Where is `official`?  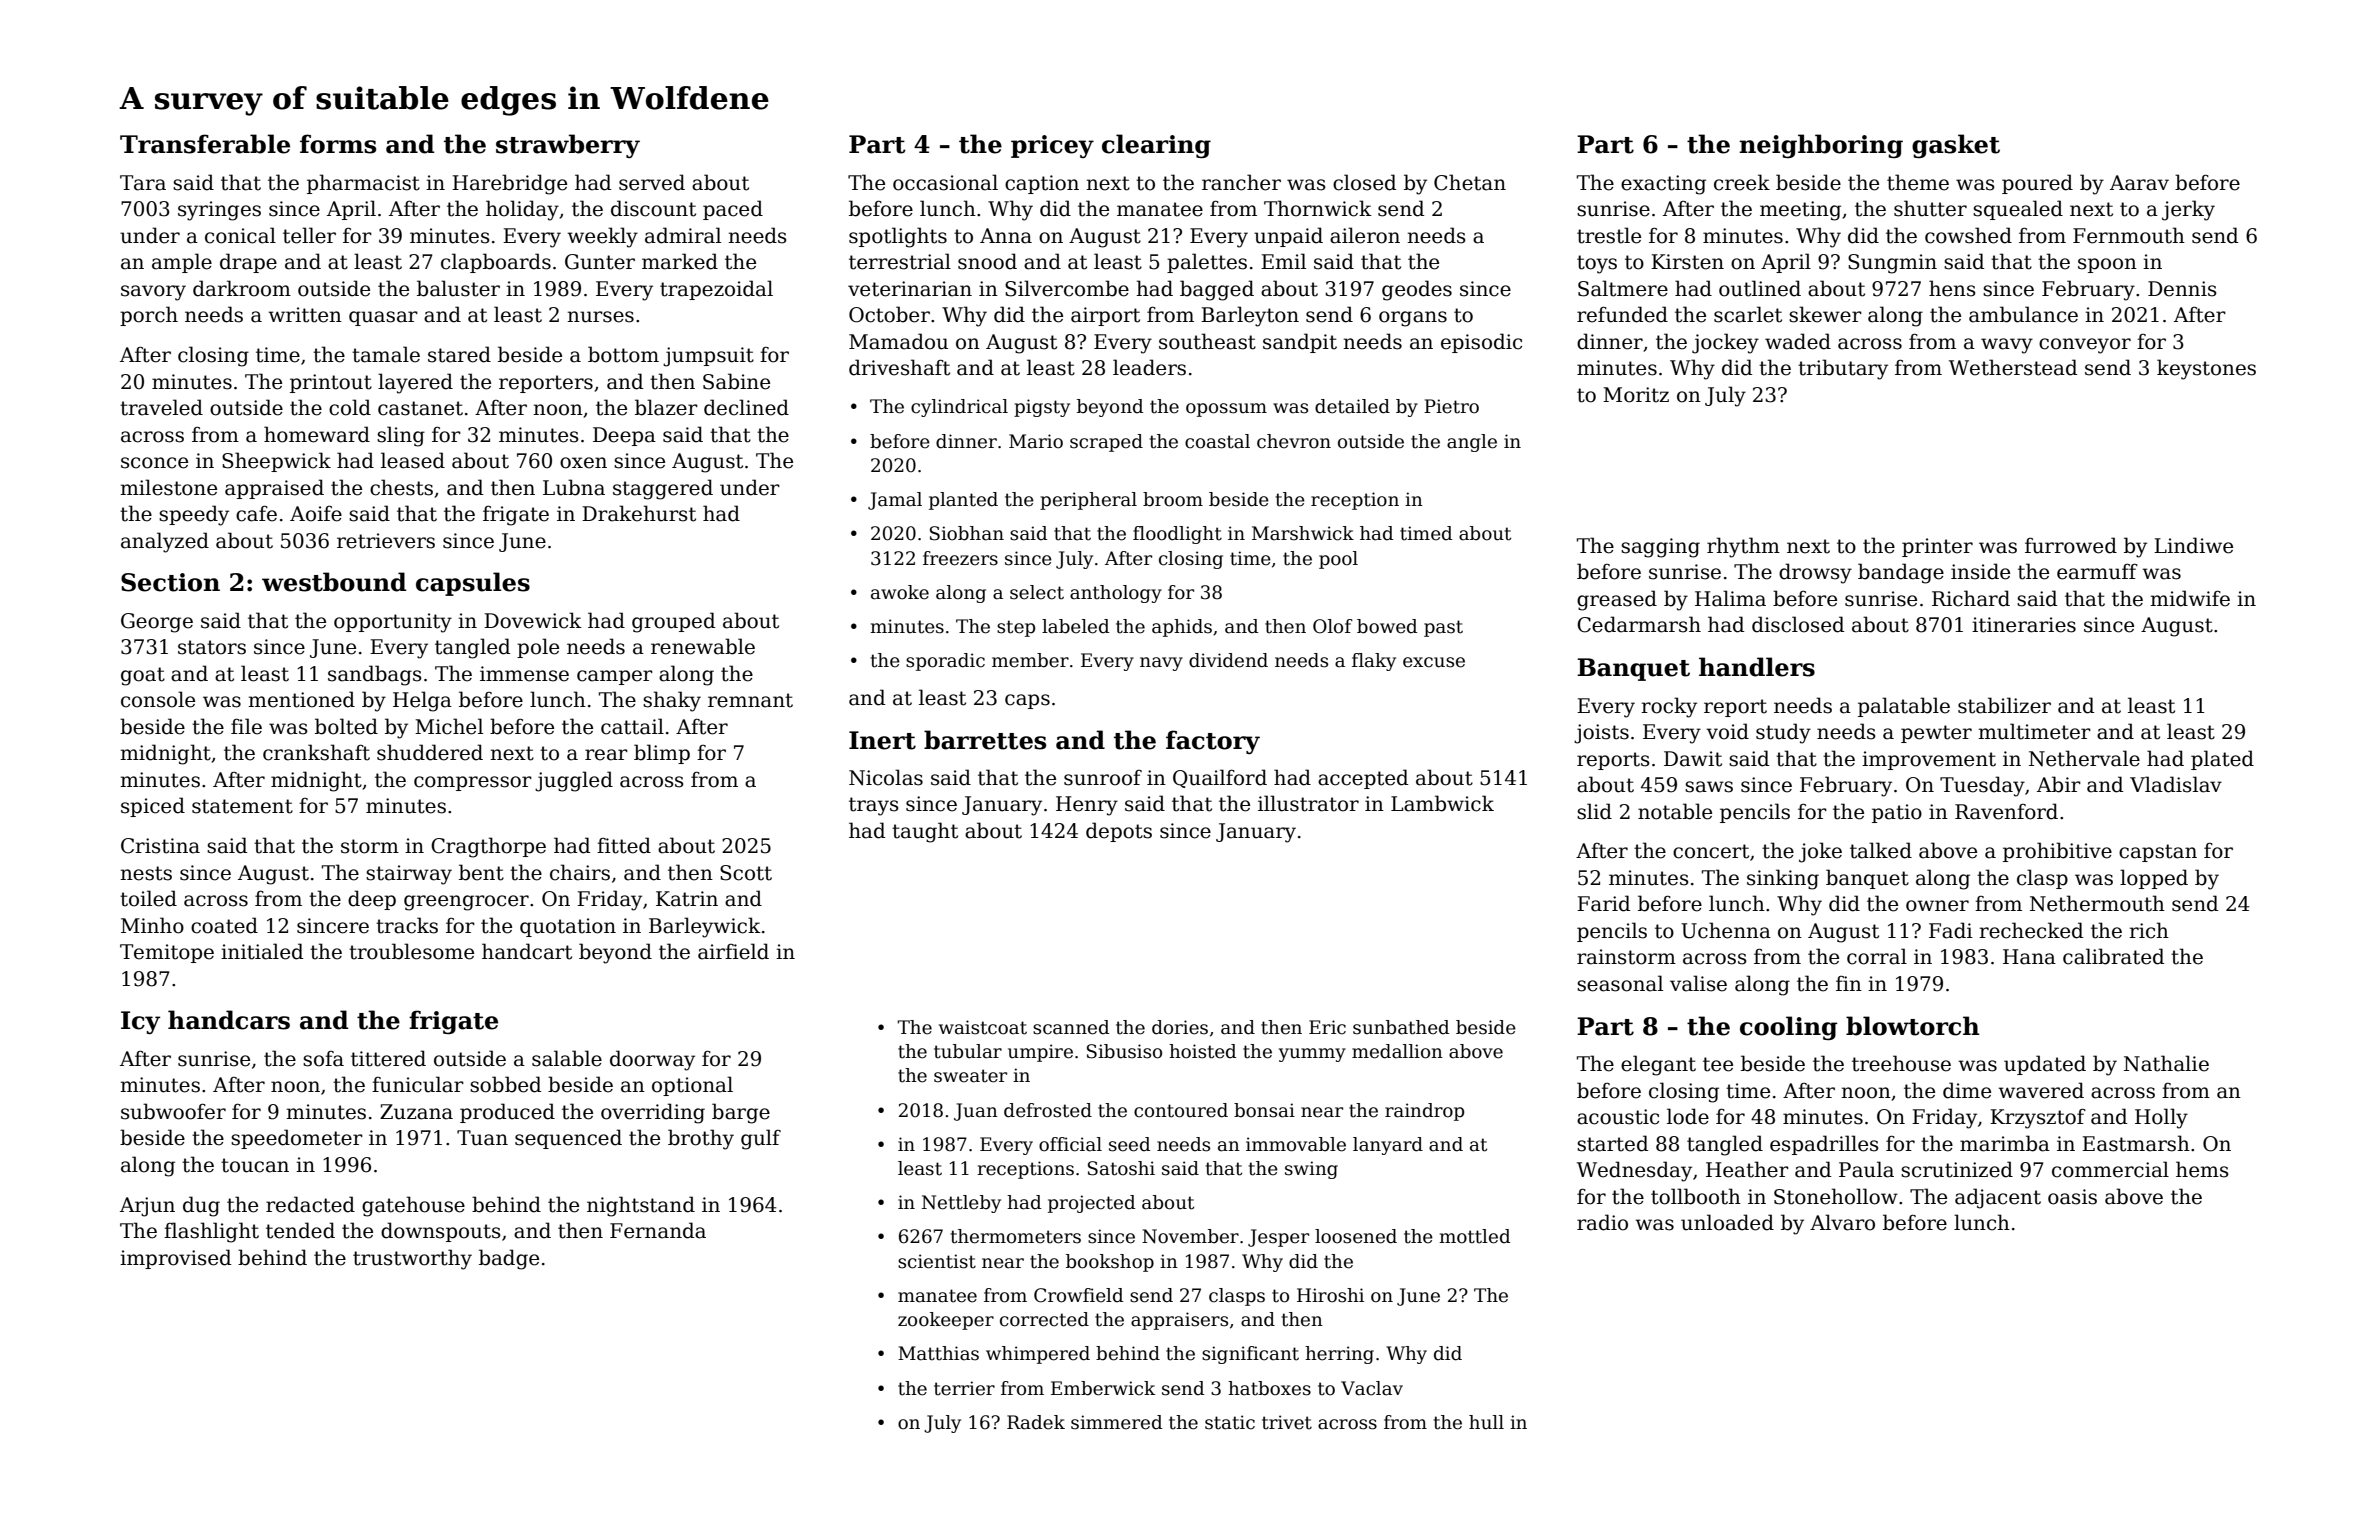 official is located at coordinates (1070, 1144).
